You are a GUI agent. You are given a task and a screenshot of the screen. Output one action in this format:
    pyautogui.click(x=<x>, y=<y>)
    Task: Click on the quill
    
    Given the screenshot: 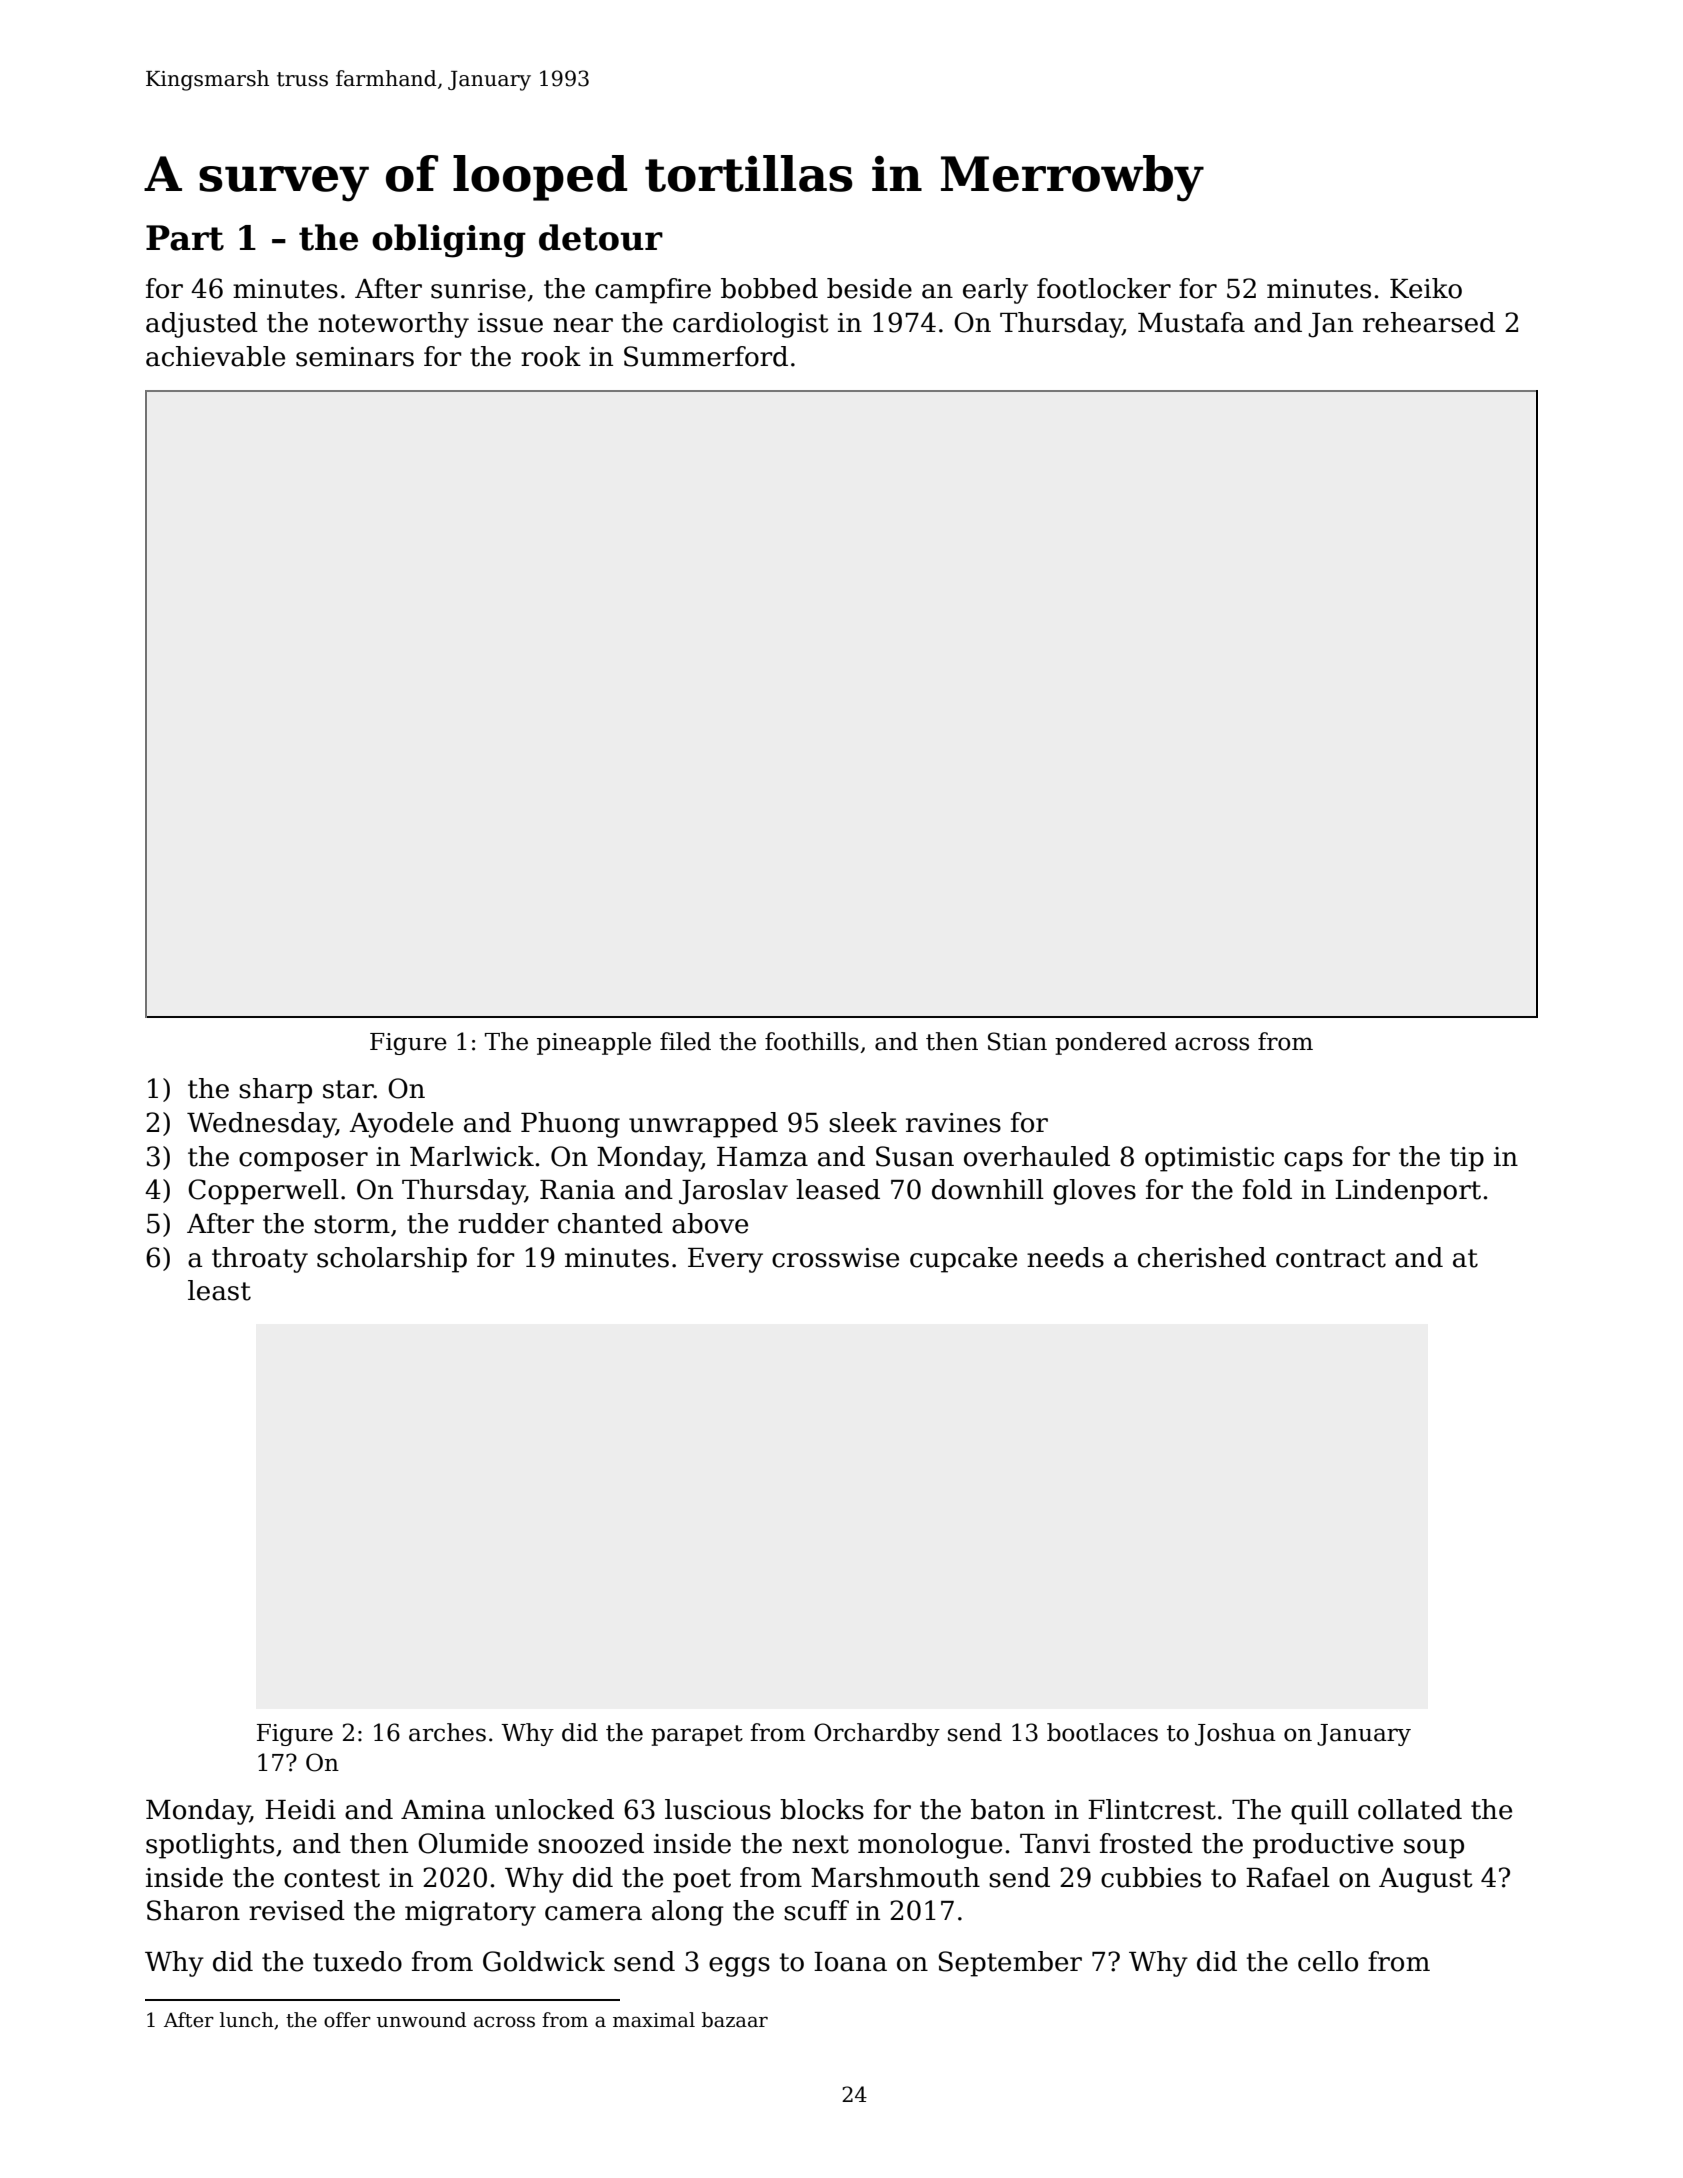 What is the action you would take?
    pyautogui.click(x=1320, y=1812)
